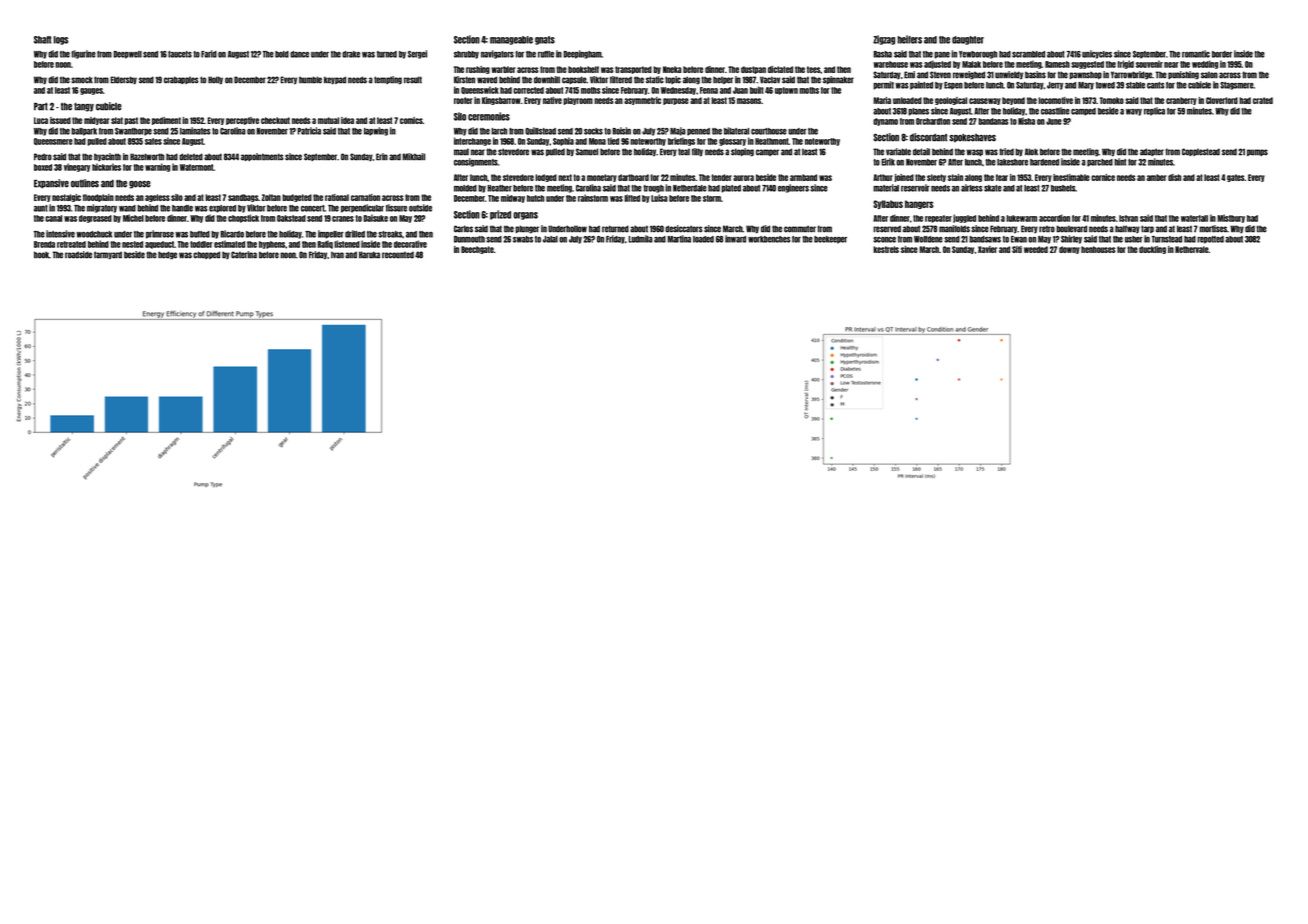 This screenshot has height=924, width=1308. Describe the element at coordinates (1231, 218) in the screenshot. I see `Mistbury` at that location.
